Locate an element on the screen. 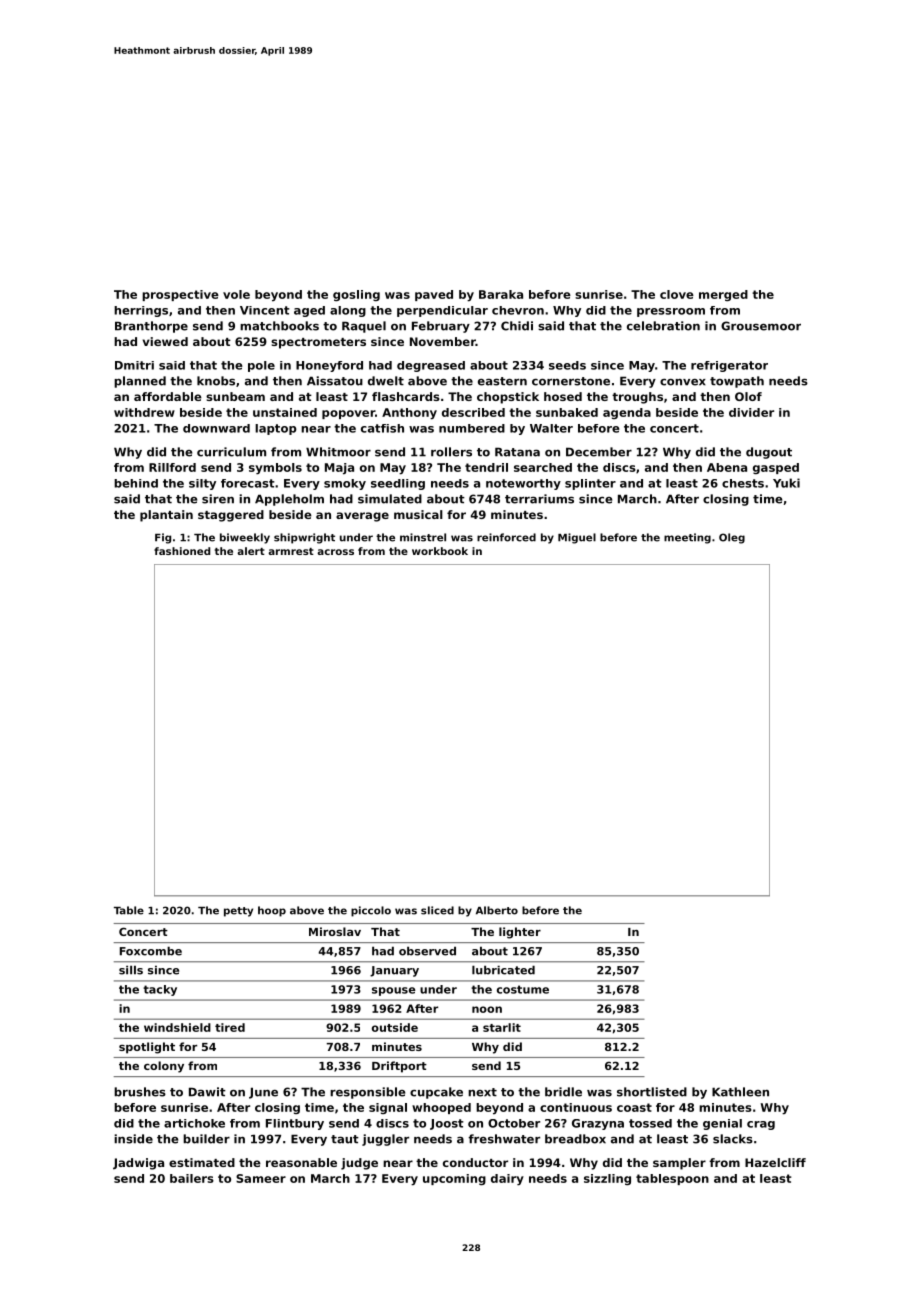  prospective is located at coordinates (180, 295).
